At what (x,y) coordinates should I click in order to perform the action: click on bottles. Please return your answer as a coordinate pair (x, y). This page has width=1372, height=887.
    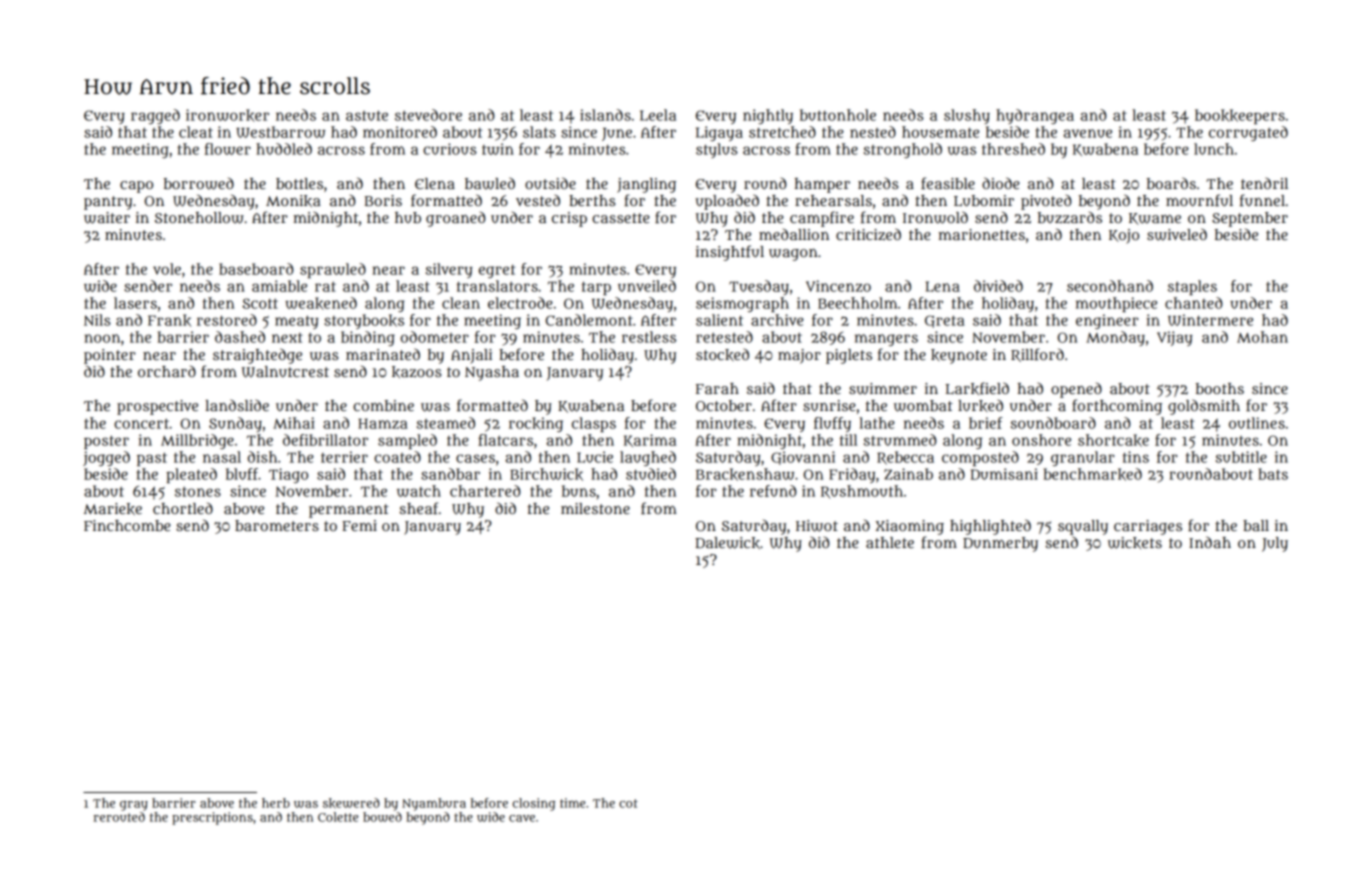
    Looking at the image, I should click on (299, 183).
